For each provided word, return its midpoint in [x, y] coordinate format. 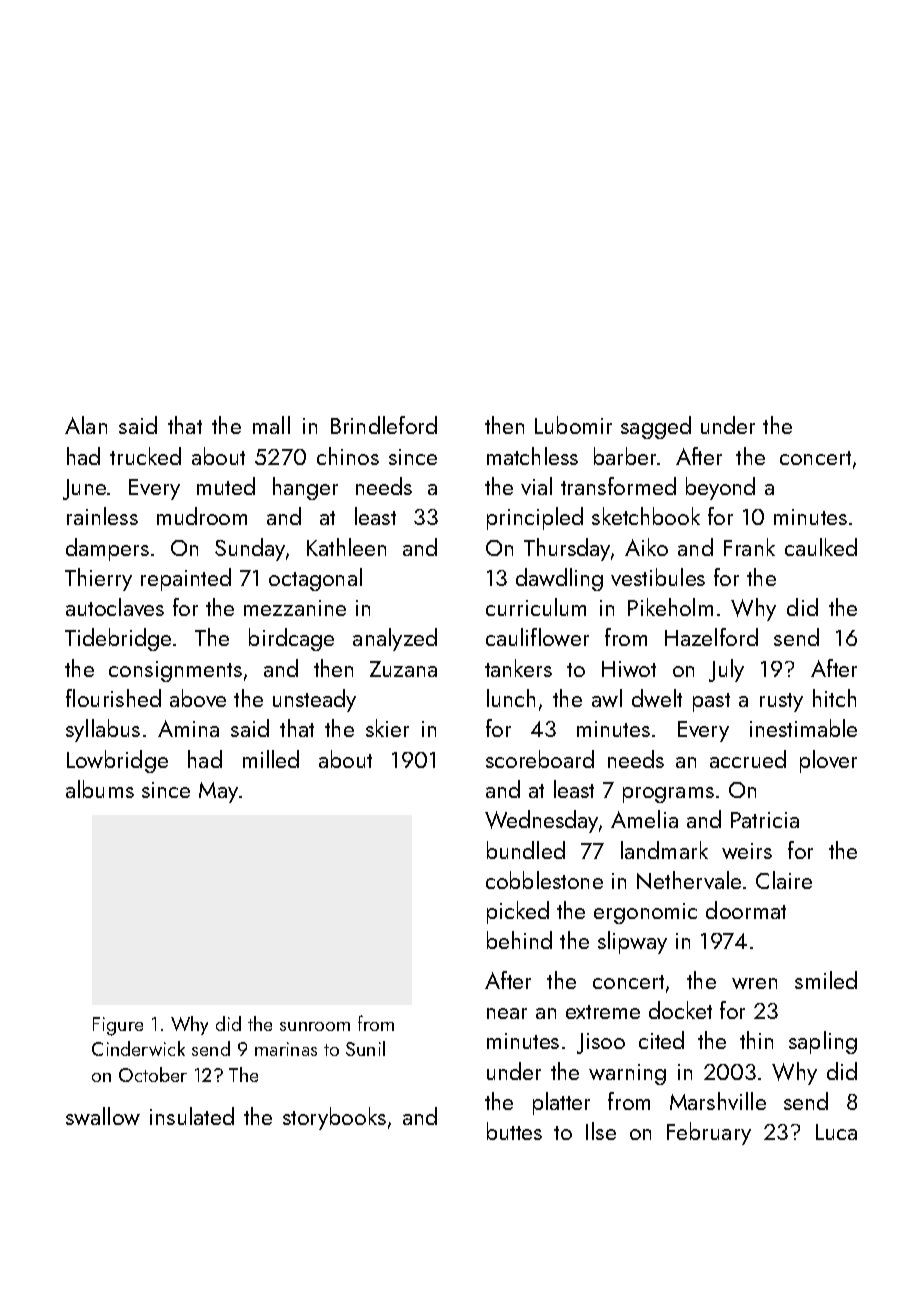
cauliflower [537, 637]
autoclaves [115, 607]
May [218, 792]
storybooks [334, 1118]
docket [680, 1010]
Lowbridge [117, 761]
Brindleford [384, 425]
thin [756, 1040]
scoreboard [540, 759]
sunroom [315, 1026]
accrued [748, 759]
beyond [720, 488]
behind [519, 940]
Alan [86, 425]
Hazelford [711, 637]
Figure [118, 1026]
